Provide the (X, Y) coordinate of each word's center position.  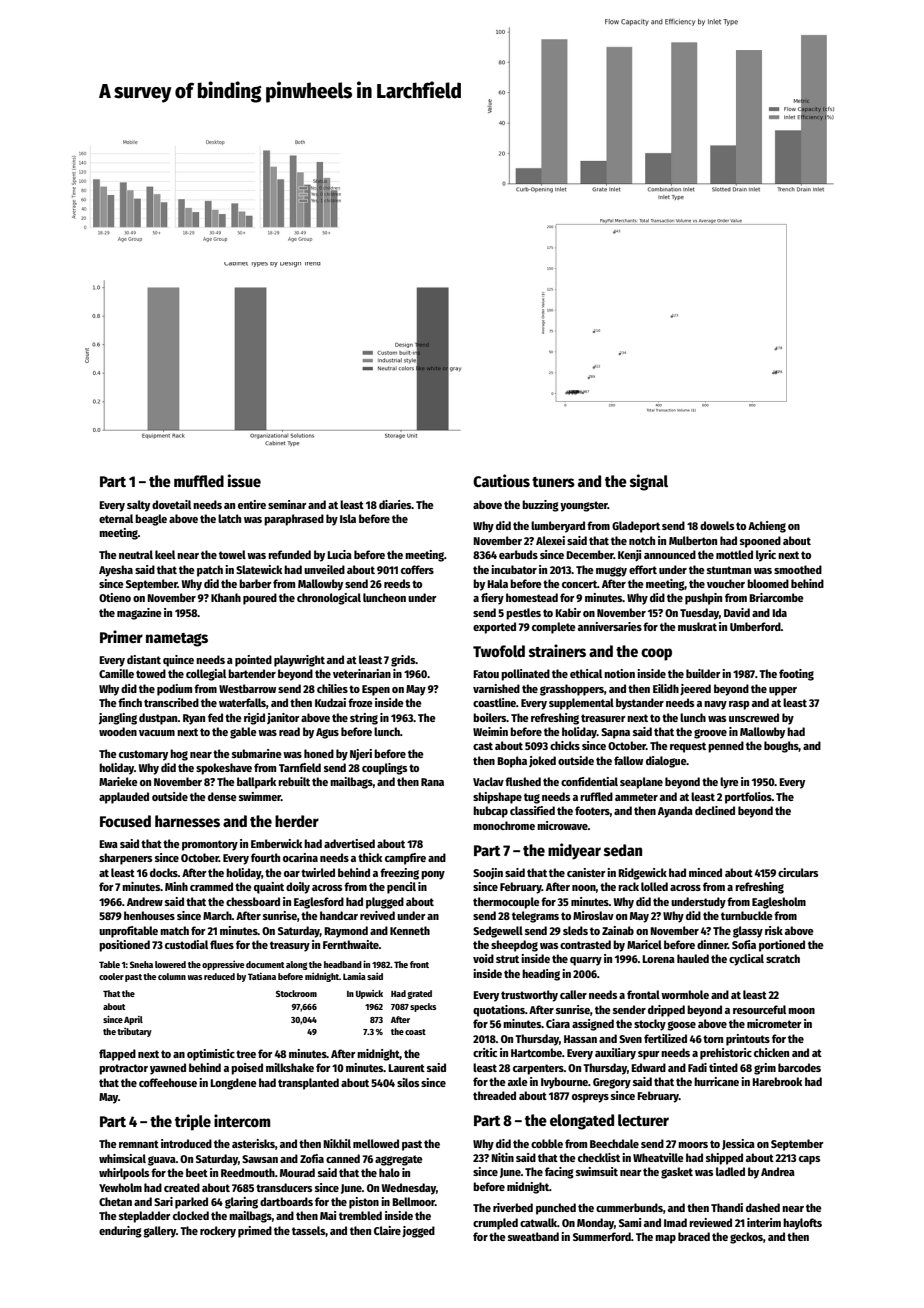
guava (162, 1161)
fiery (492, 599)
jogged (418, 1232)
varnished (496, 688)
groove (710, 734)
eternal (116, 518)
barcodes (799, 1067)
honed (319, 753)
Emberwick (276, 843)
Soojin (488, 874)
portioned (782, 946)
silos (408, 1082)
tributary (134, 1032)
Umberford (755, 626)
